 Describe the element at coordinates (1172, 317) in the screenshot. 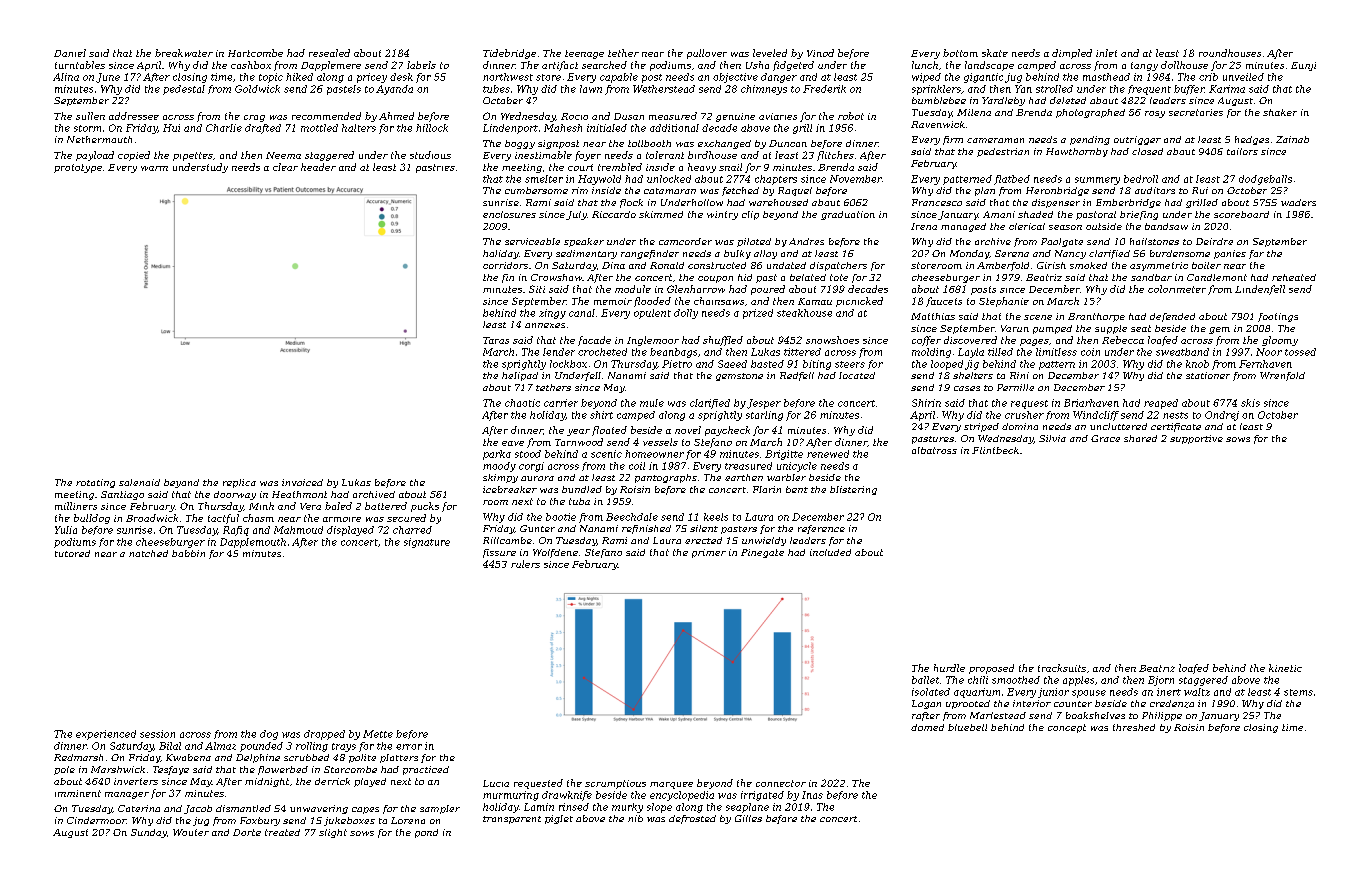

I see `defended` at that location.
